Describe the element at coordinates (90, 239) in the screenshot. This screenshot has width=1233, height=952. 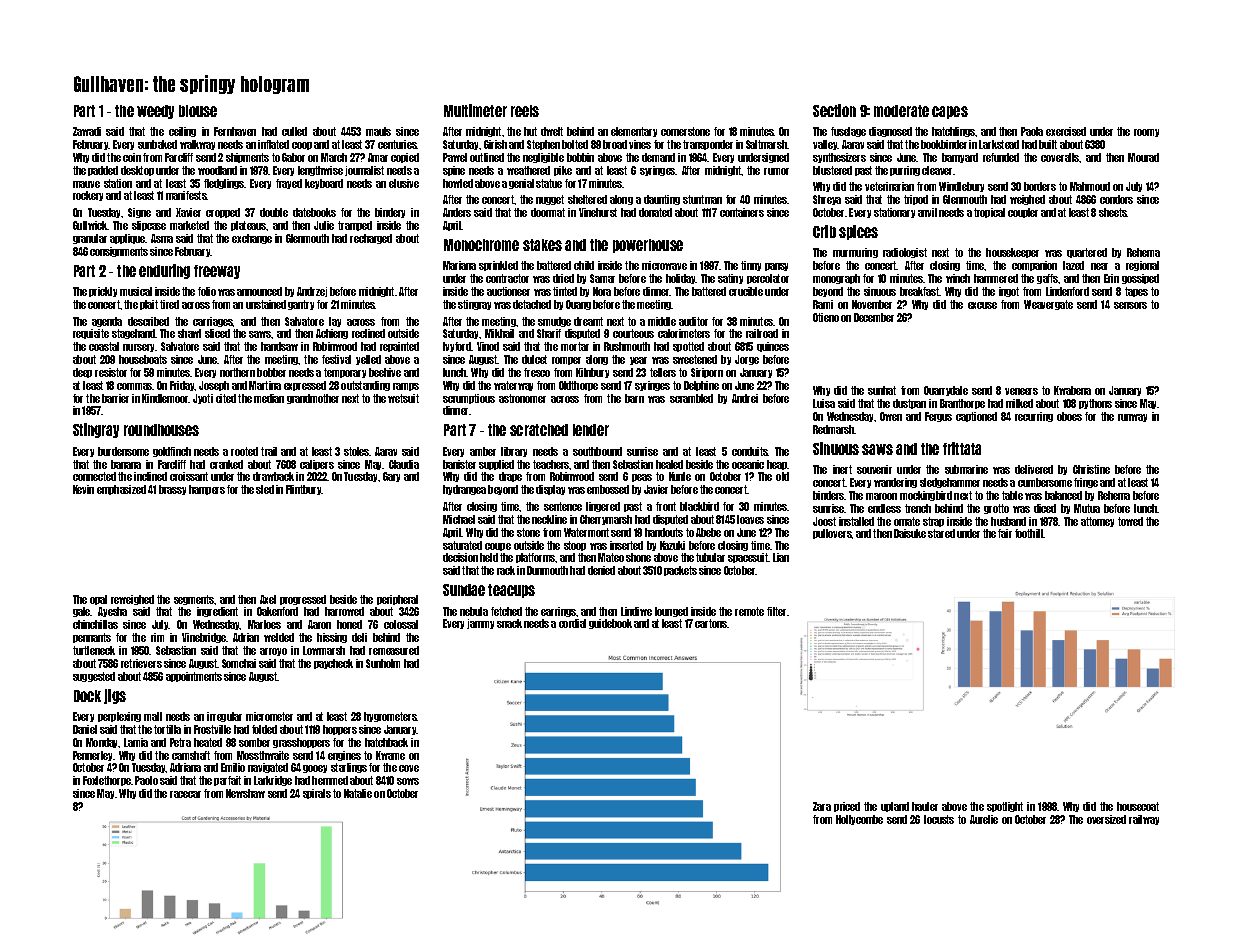
I see `granular` at that location.
